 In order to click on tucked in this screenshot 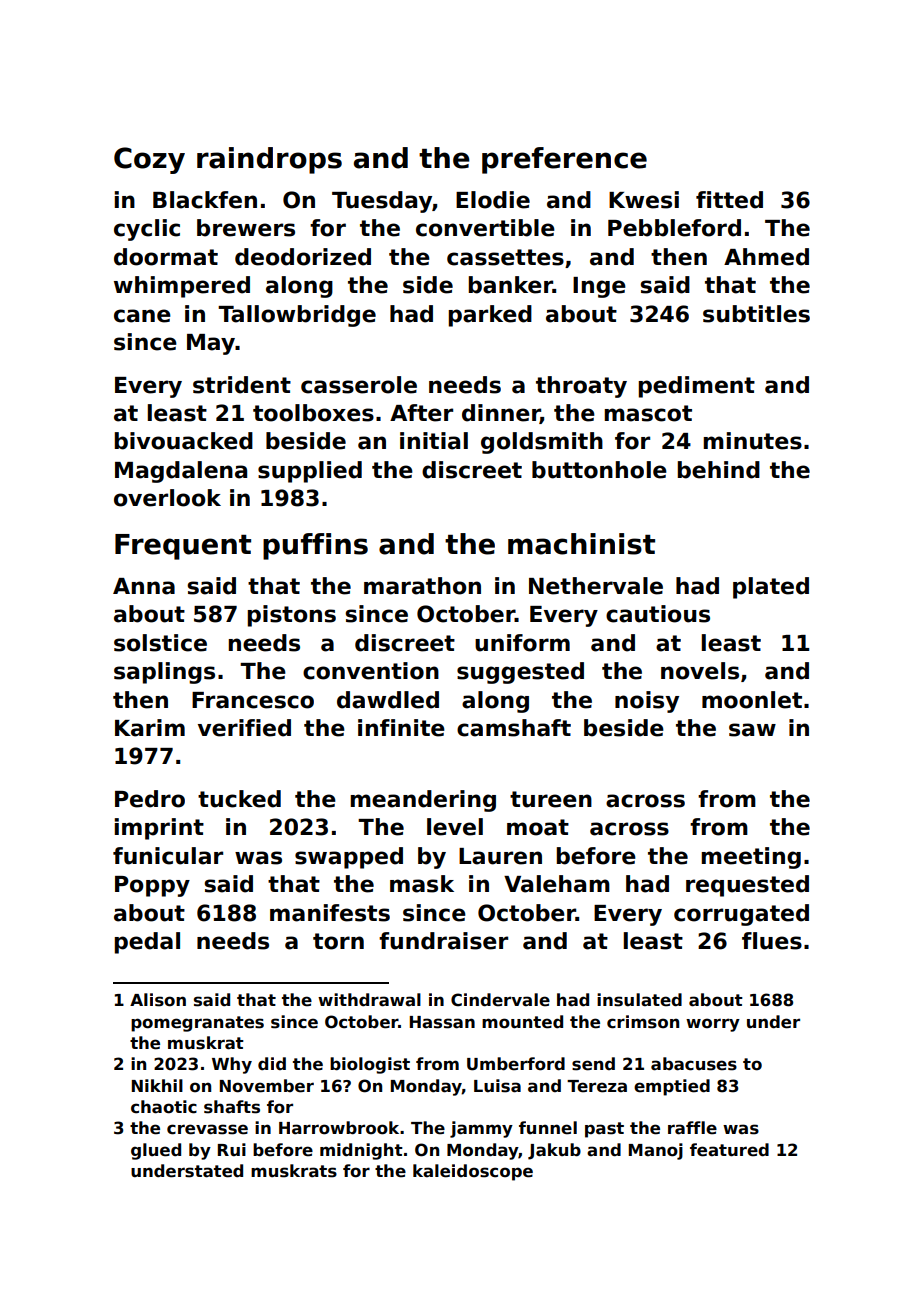, I will do `click(239, 799)`.
